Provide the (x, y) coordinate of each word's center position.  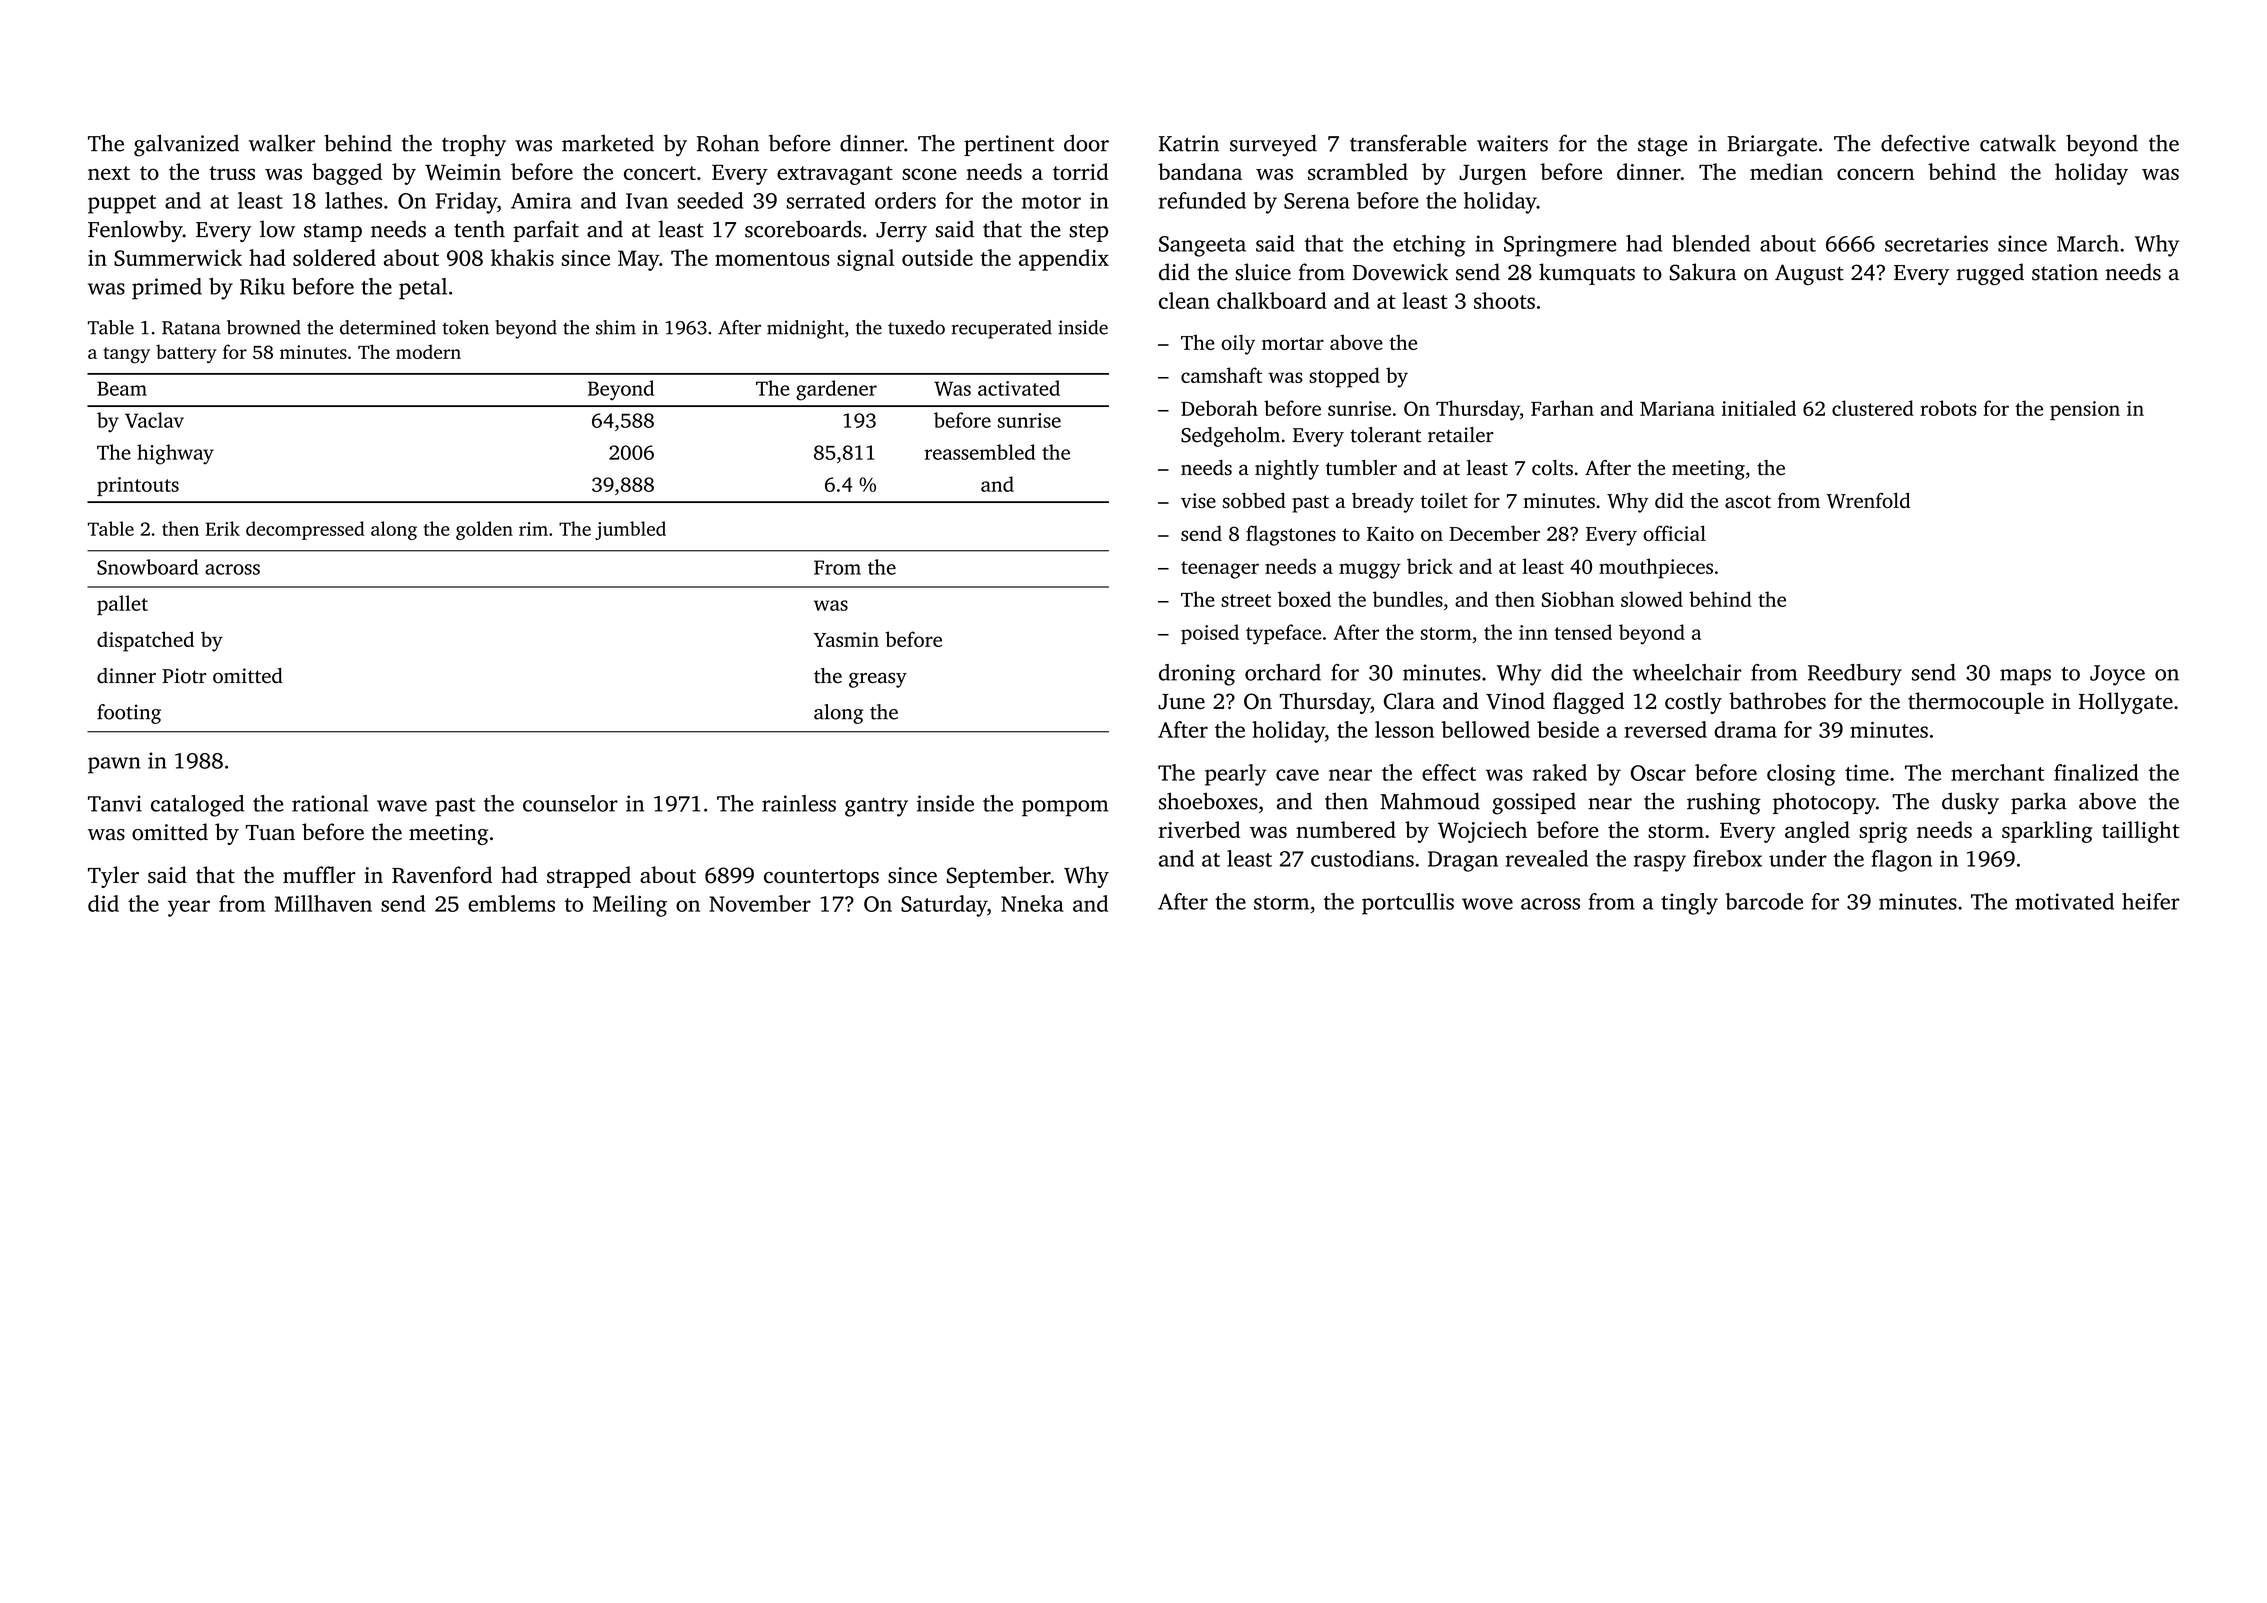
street (1246, 600)
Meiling (630, 906)
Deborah (1219, 408)
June (1181, 702)
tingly (1689, 904)
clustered (1873, 408)
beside (1568, 729)
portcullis (1408, 904)
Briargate (1772, 146)
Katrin (1189, 143)
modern (428, 351)
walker (282, 143)
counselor (570, 803)
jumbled (630, 530)
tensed (1583, 632)
